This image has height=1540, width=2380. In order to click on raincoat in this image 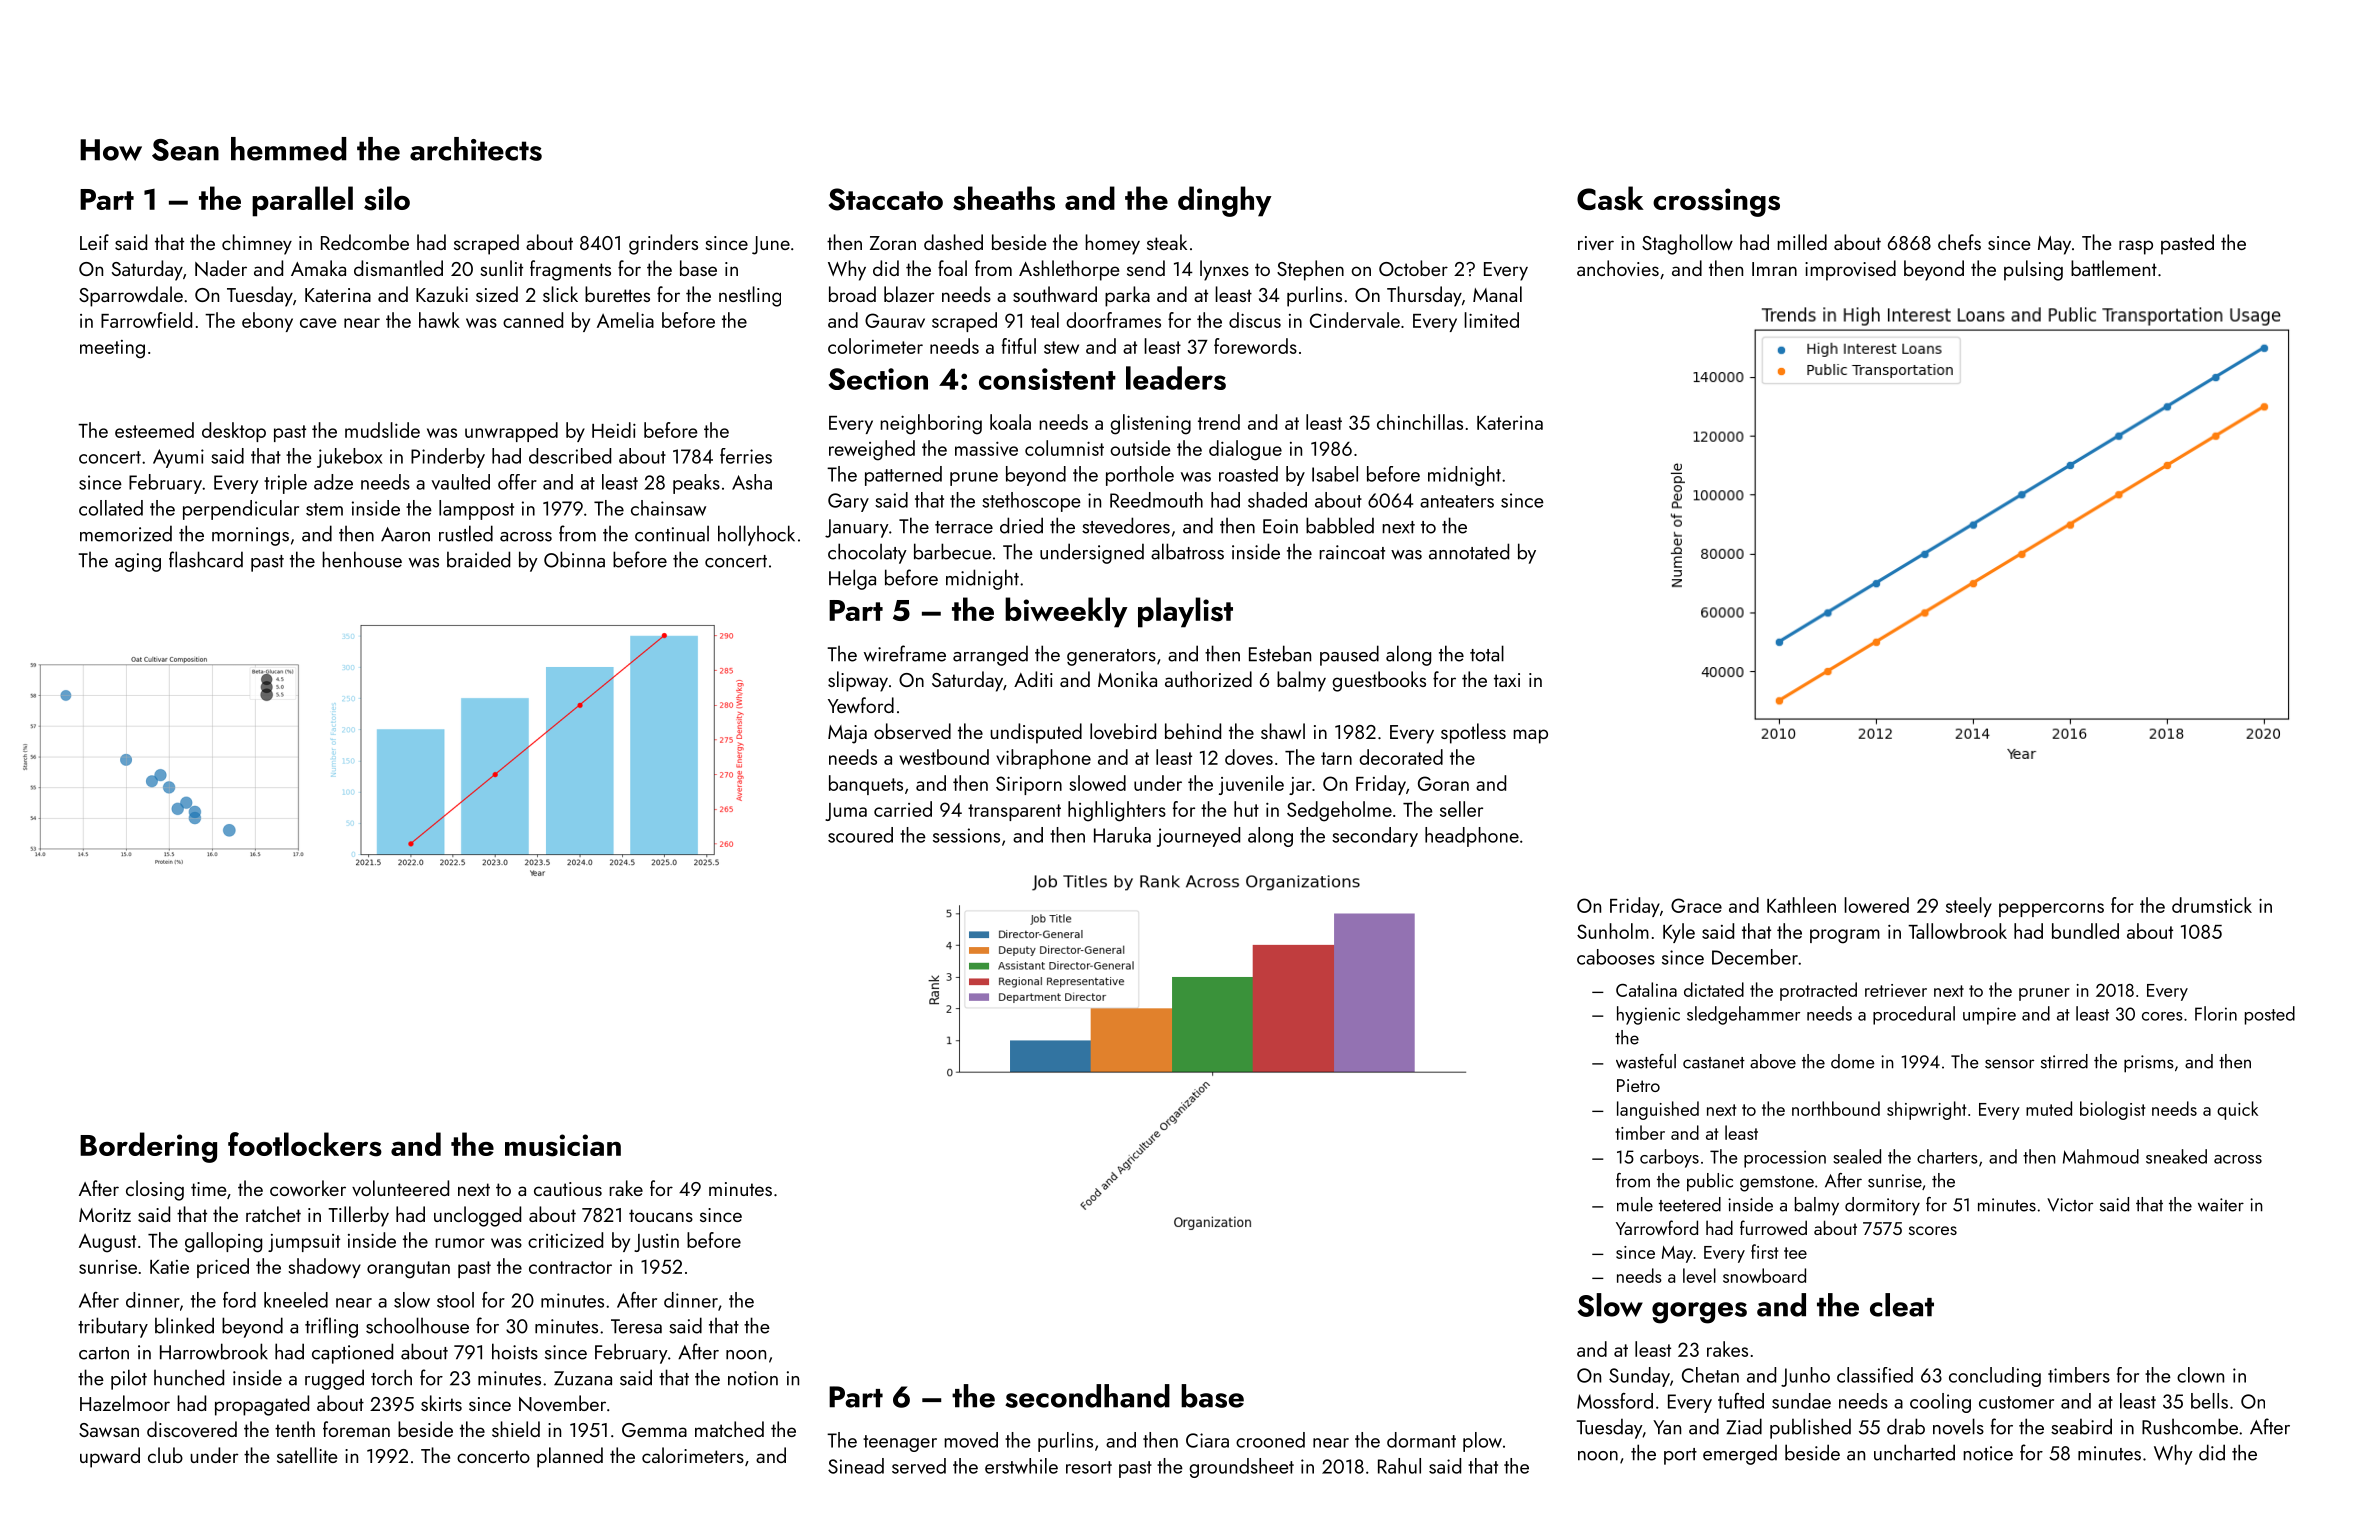, I will do `click(1352, 552)`.
